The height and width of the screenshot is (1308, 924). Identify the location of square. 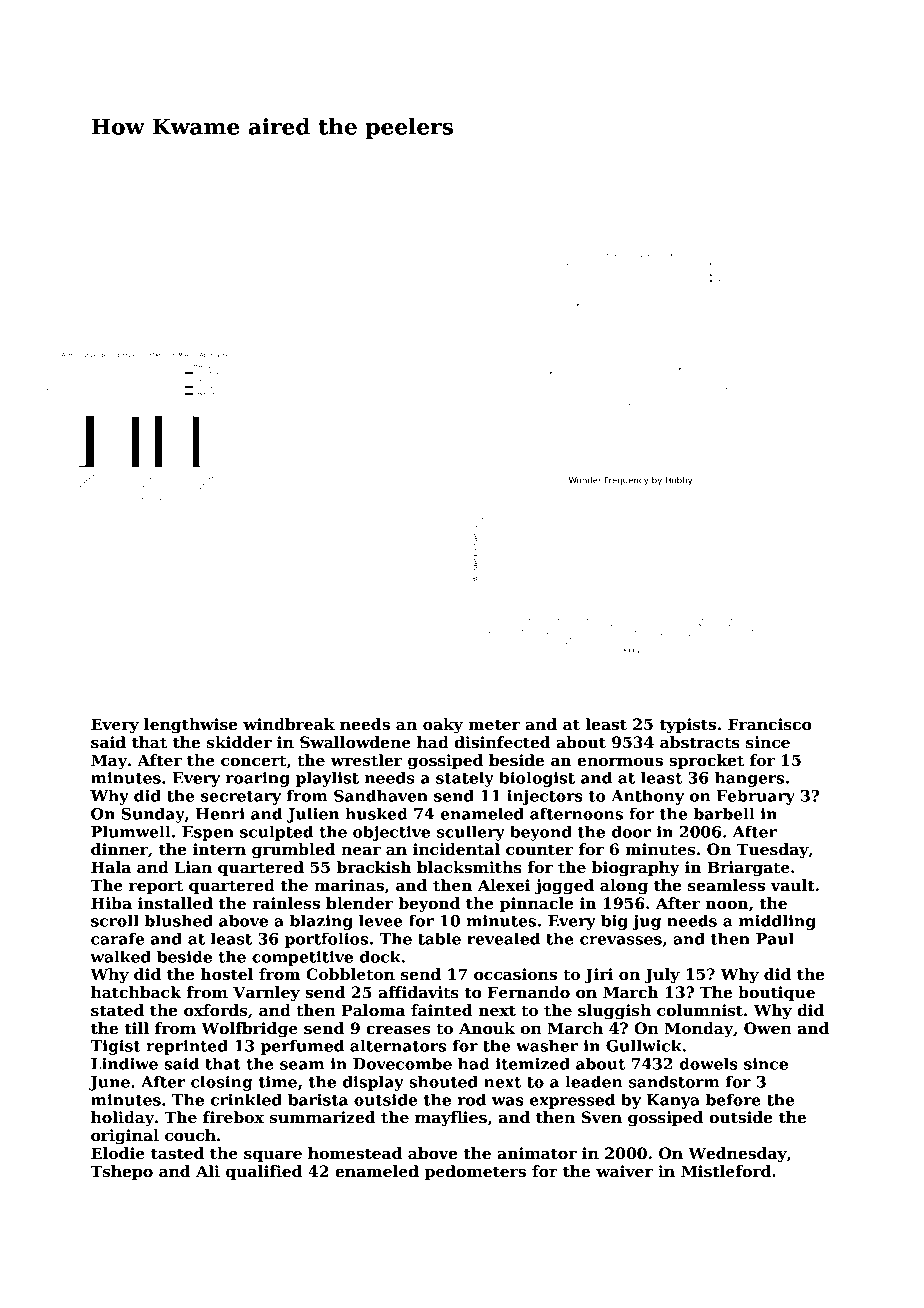
(273, 1156).
